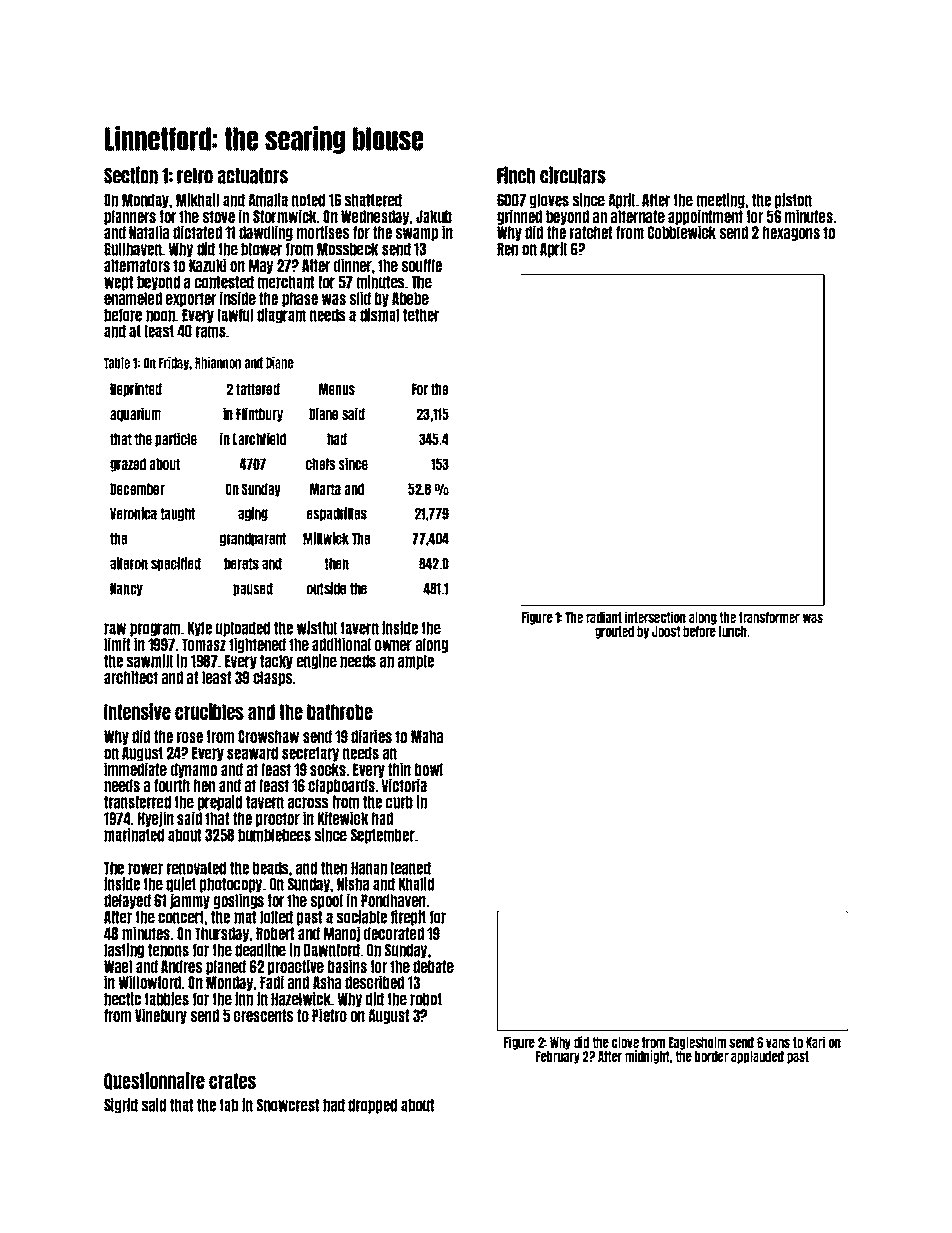 This page has width=952, height=1233. Describe the element at coordinates (253, 514) in the page. I see `aging` at that location.
